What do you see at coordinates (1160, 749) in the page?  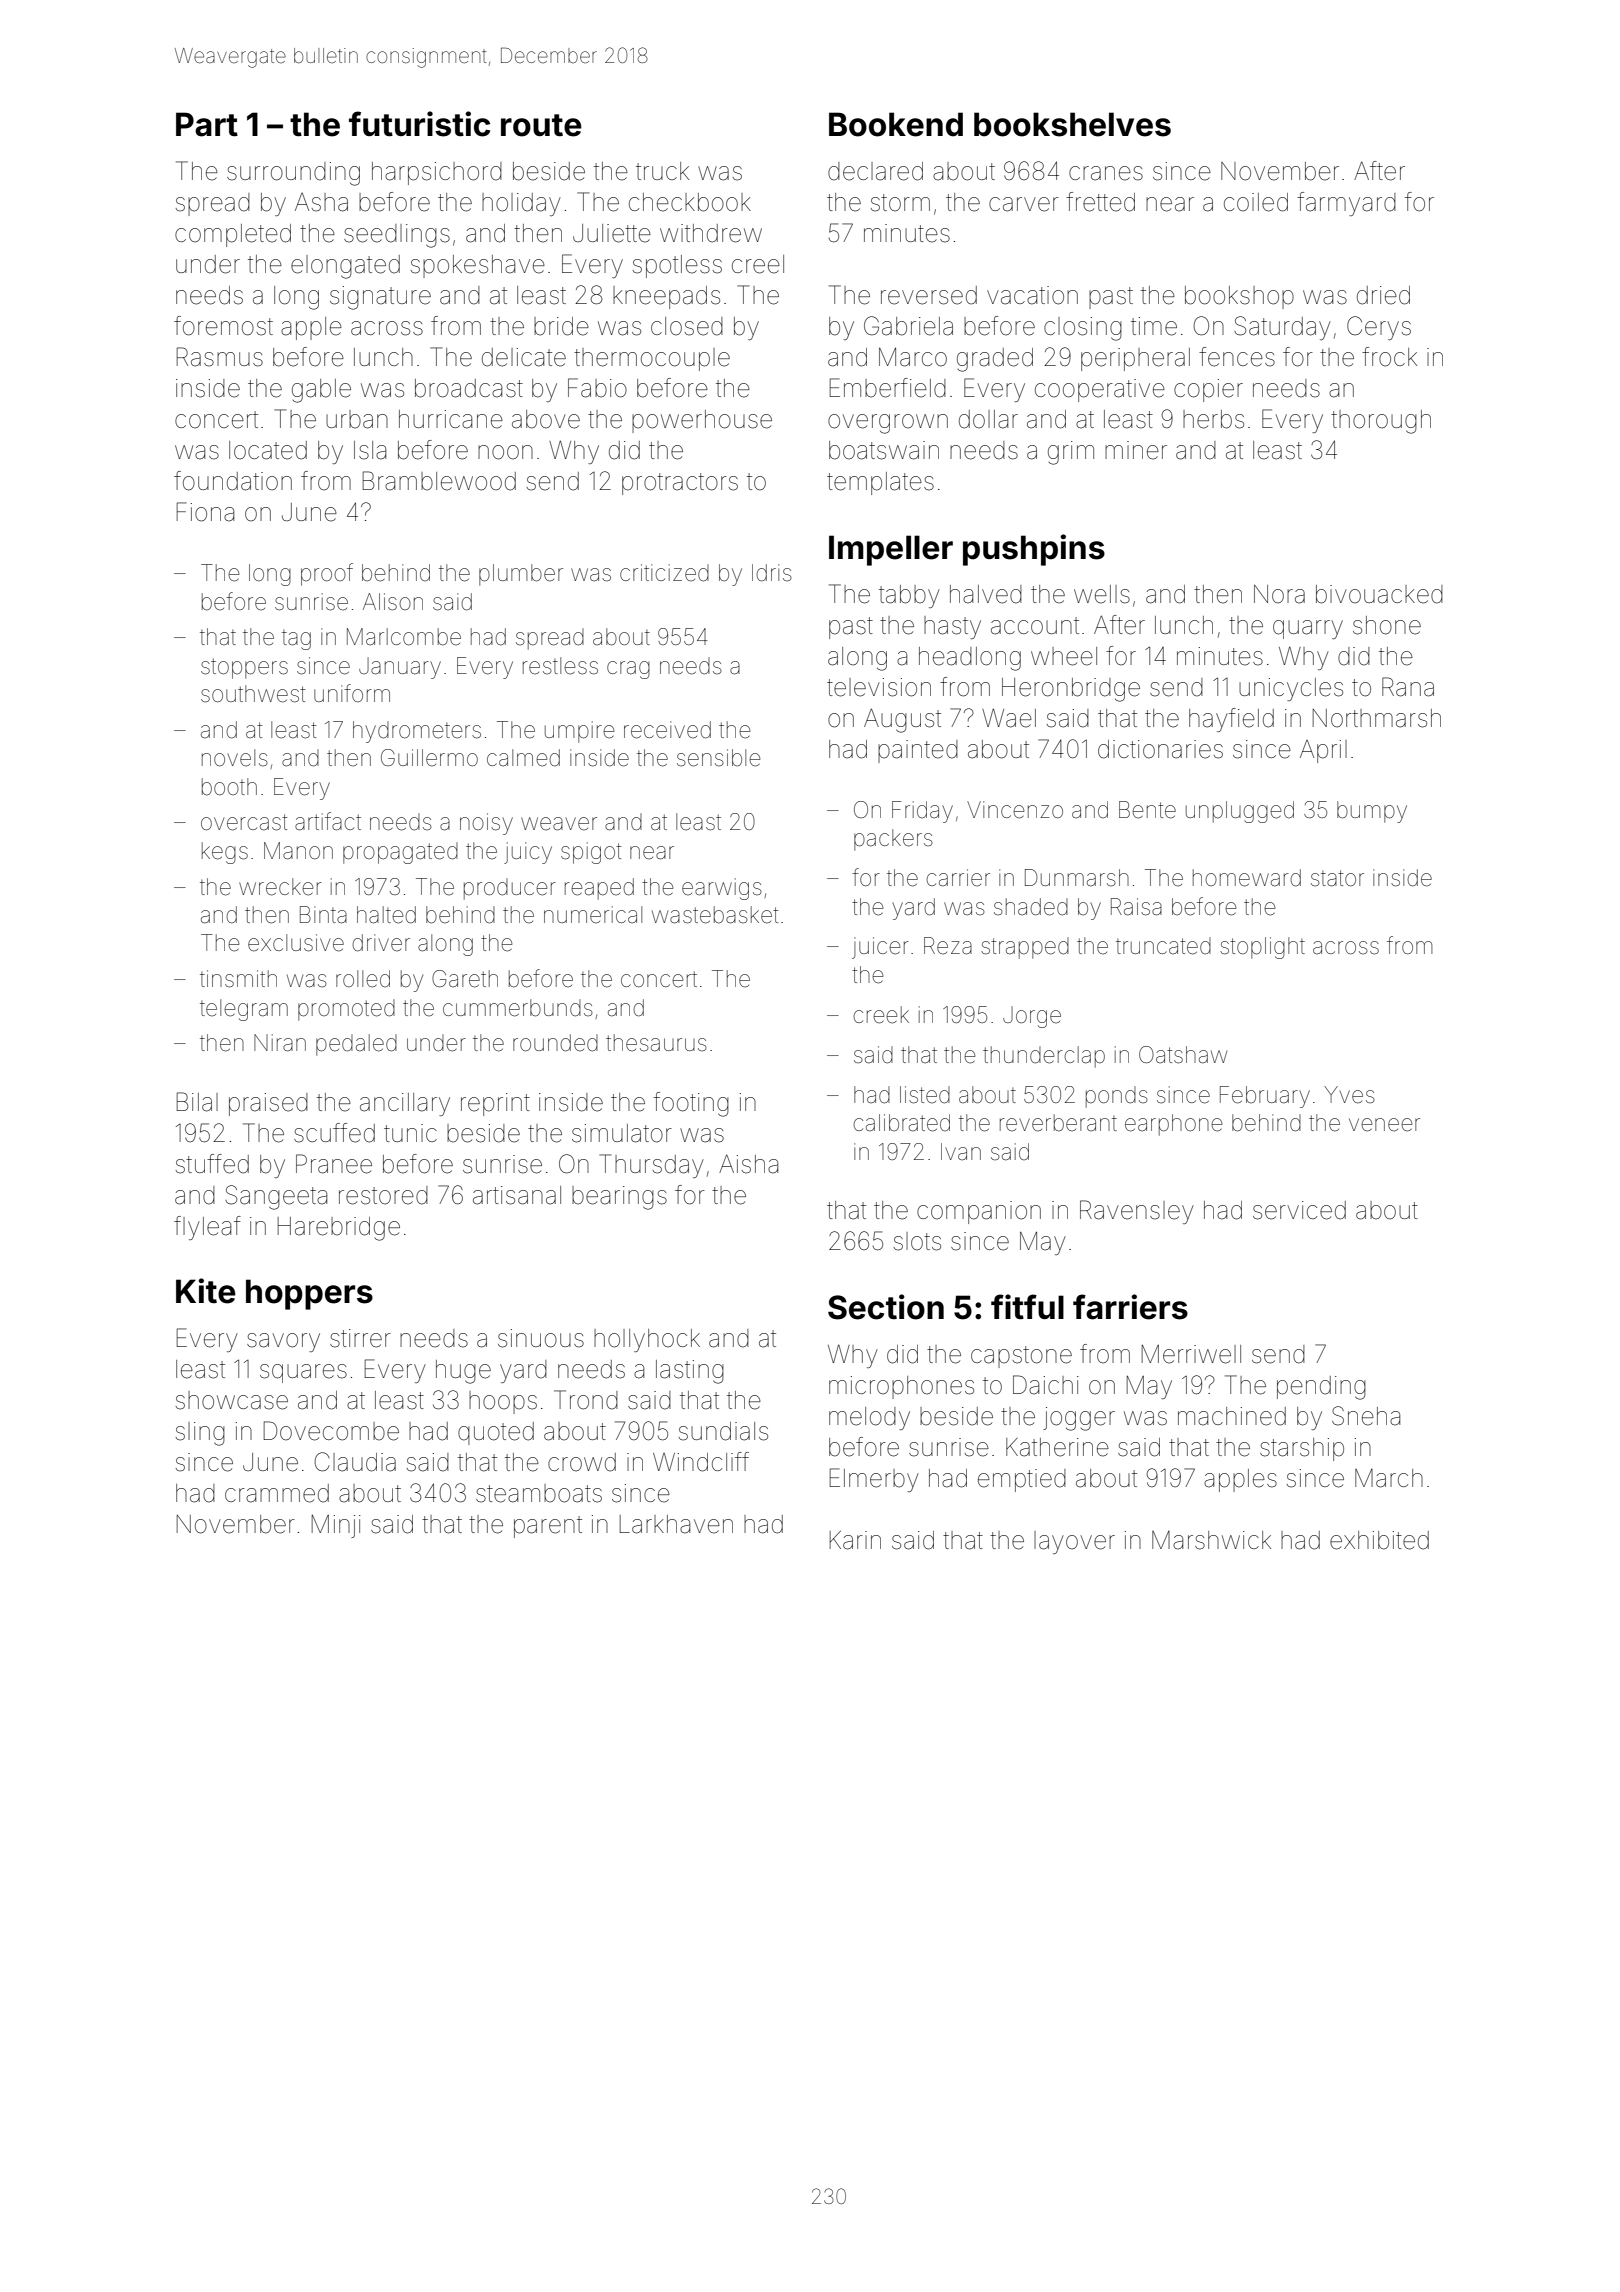 I see `dictionaries` at bounding box center [1160, 749].
